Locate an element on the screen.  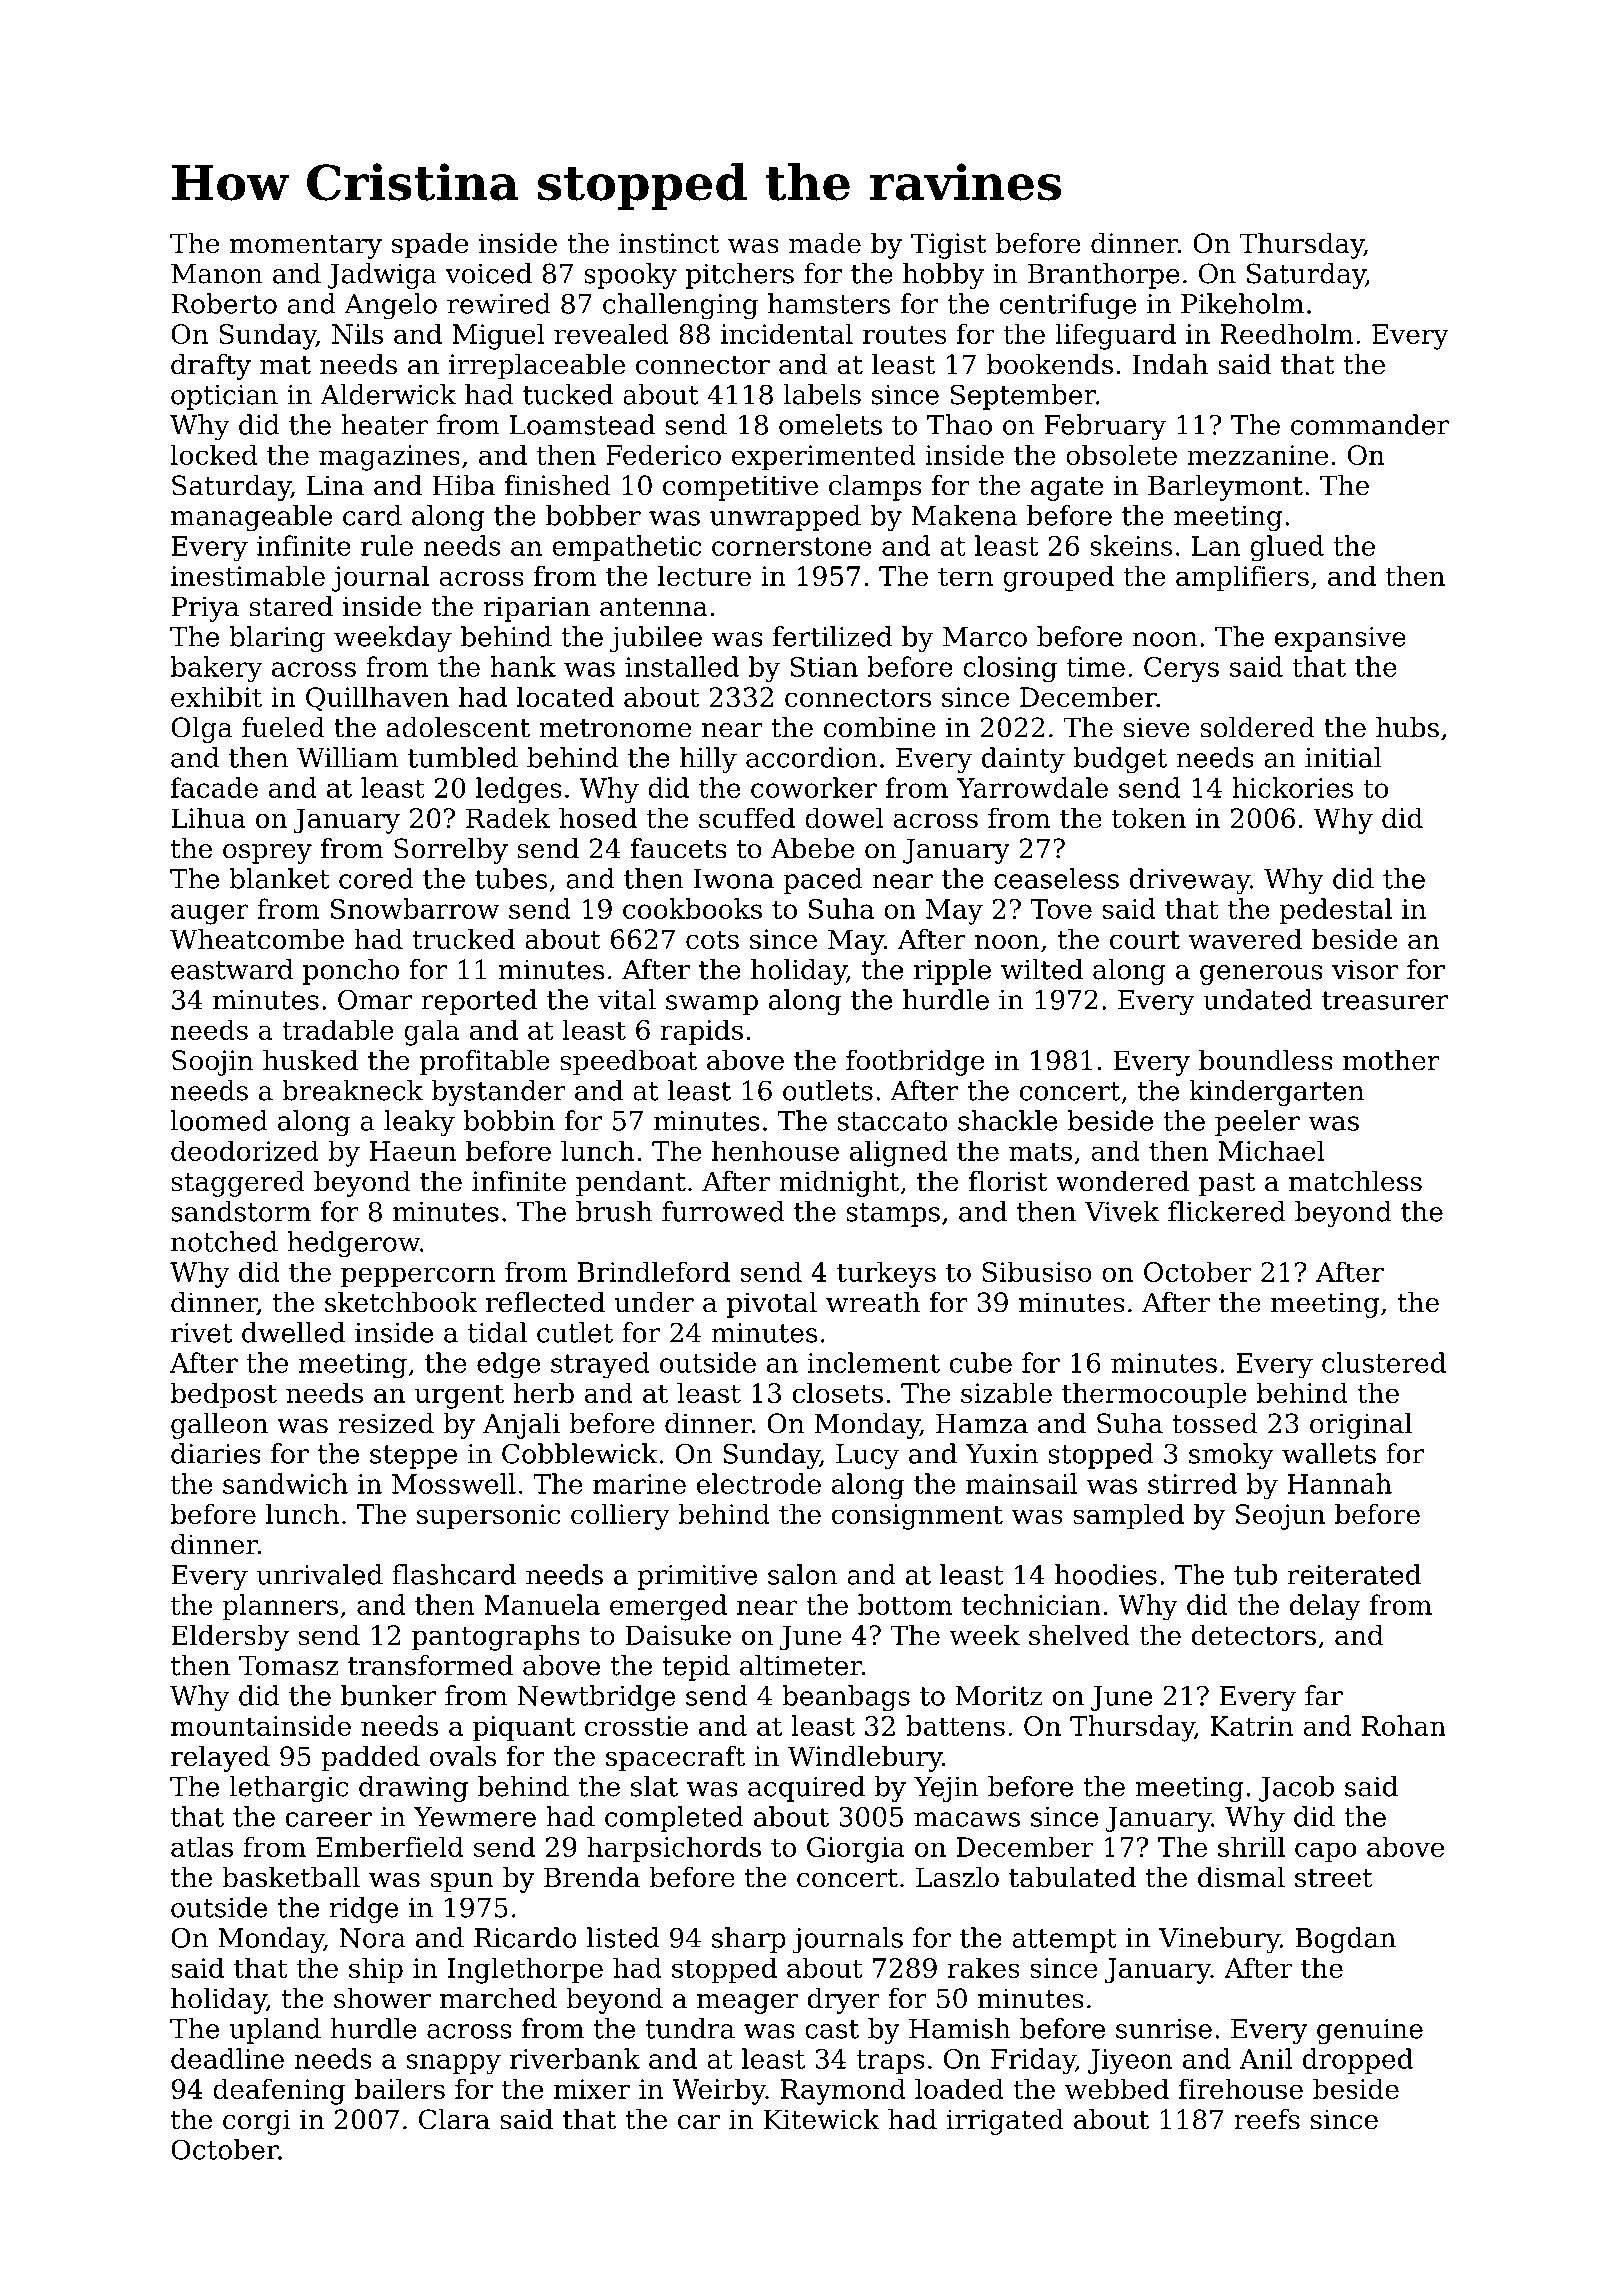
bystander is located at coordinates (499, 1093).
